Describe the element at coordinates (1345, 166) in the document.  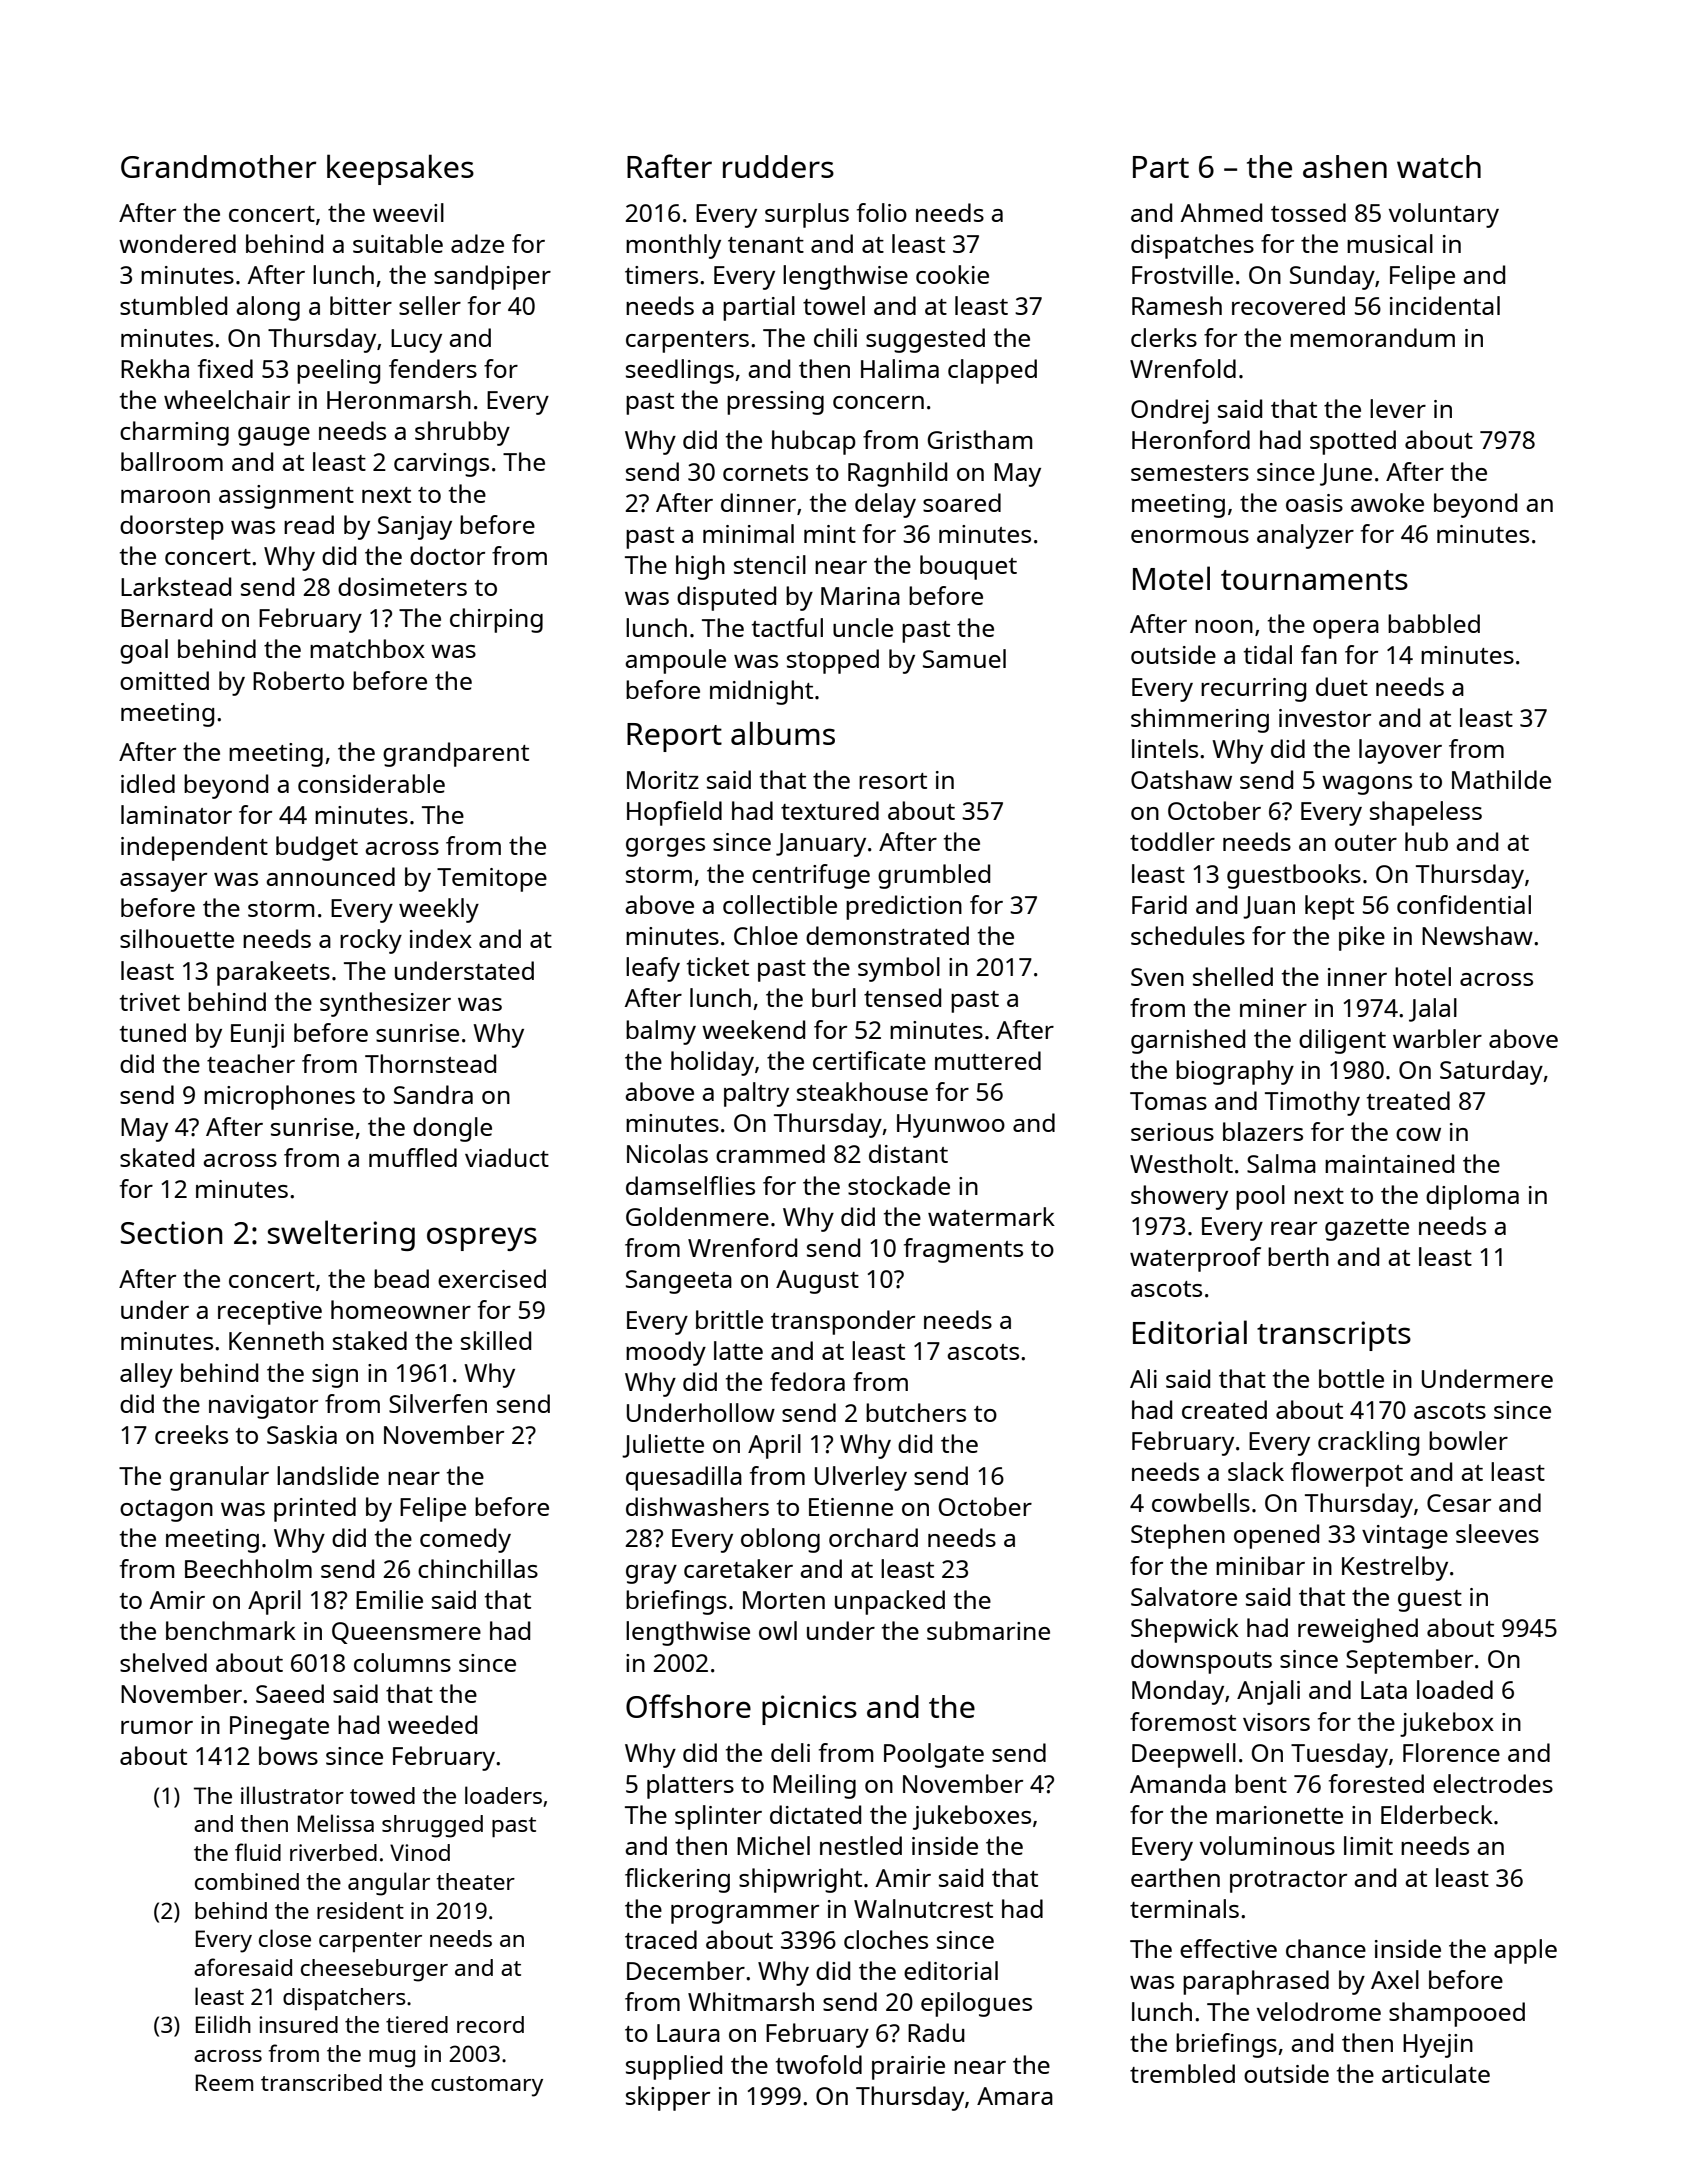
I see `ashen` at that location.
